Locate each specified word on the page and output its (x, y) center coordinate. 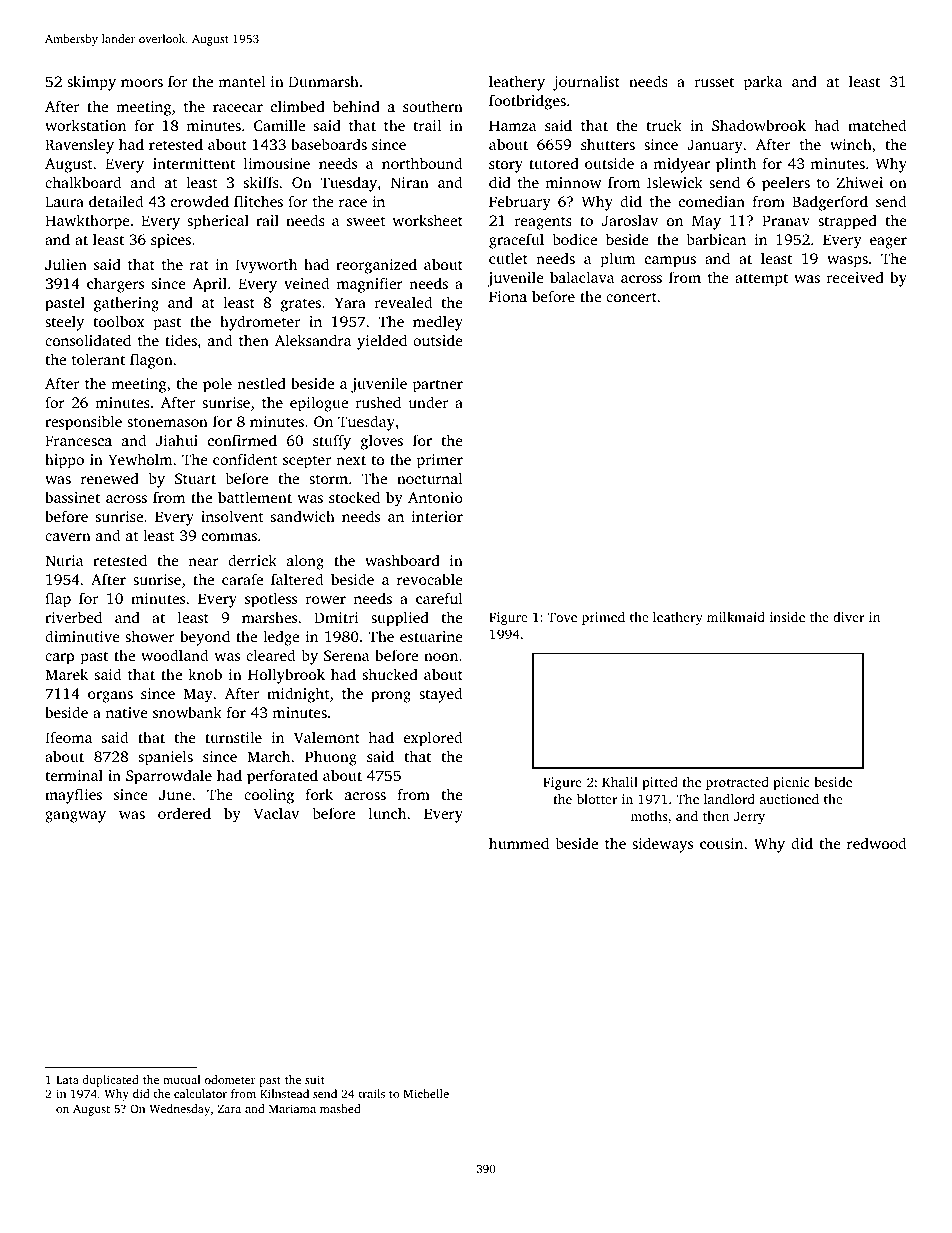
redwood (876, 843)
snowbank (187, 712)
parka (763, 83)
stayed (440, 695)
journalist (586, 83)
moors (142, 83)
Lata (67, 1080)
